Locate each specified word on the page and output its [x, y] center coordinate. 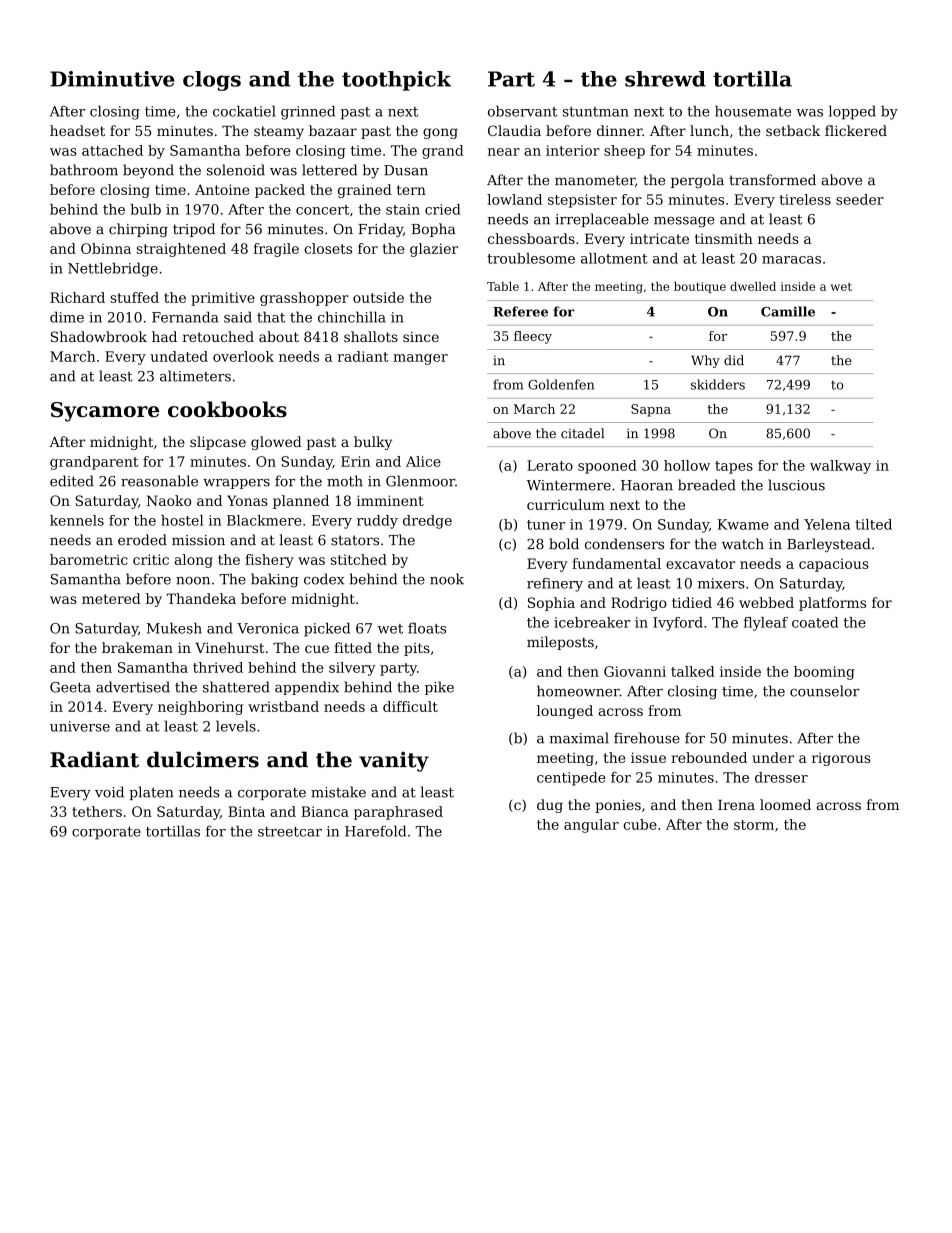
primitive [223, 299]
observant [522, 111]
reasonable [159, 481]
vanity [394, 761]
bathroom [84, 170]
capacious [834, 565]
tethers [97, 811]
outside [378, 297]
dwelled [753, 286]
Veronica [268, 628]
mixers [721, 583]
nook [447, 579]
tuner [546, 525]
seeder [860, 199]
